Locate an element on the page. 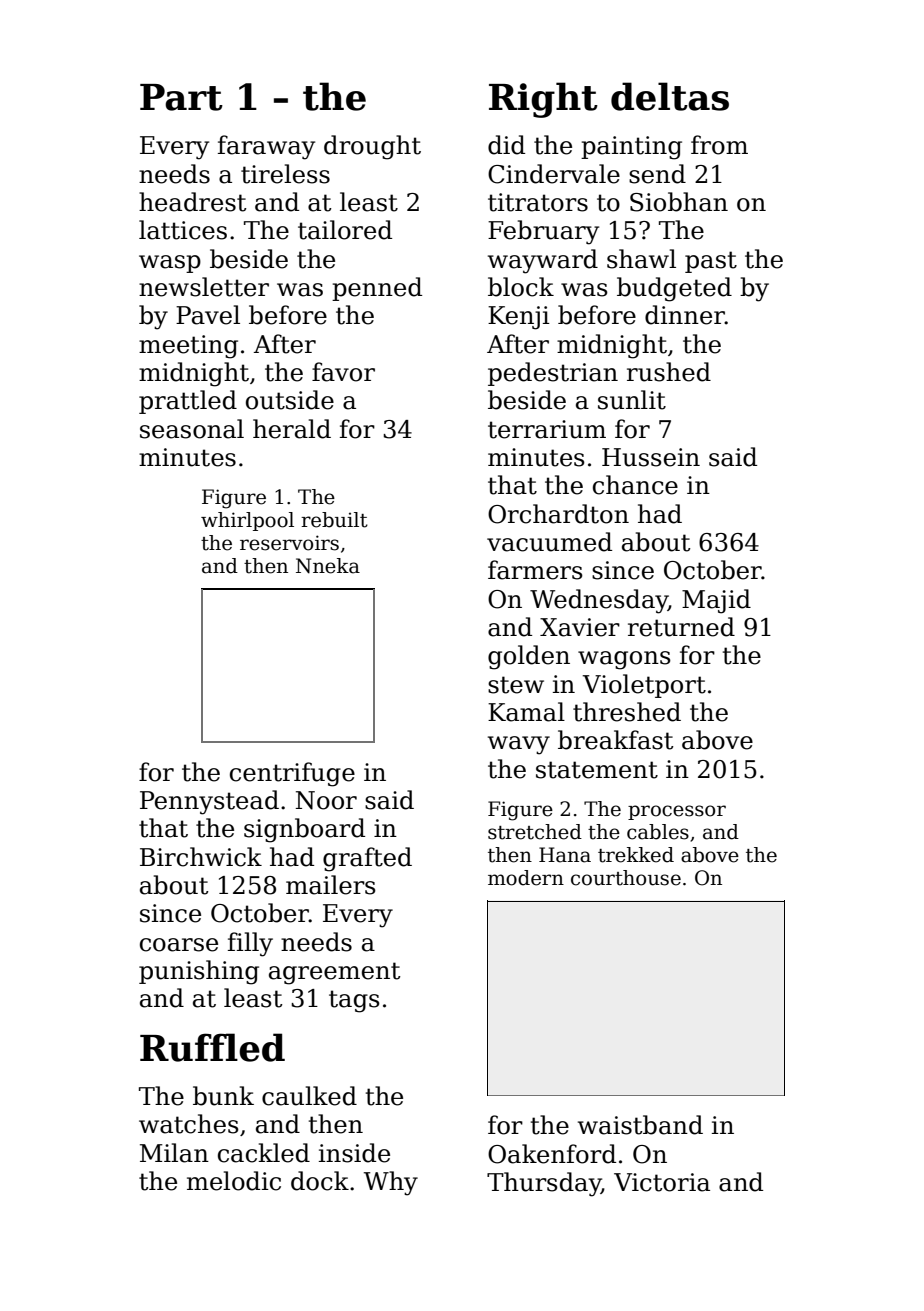  whirlpool is located at coordinates (247, 521).
